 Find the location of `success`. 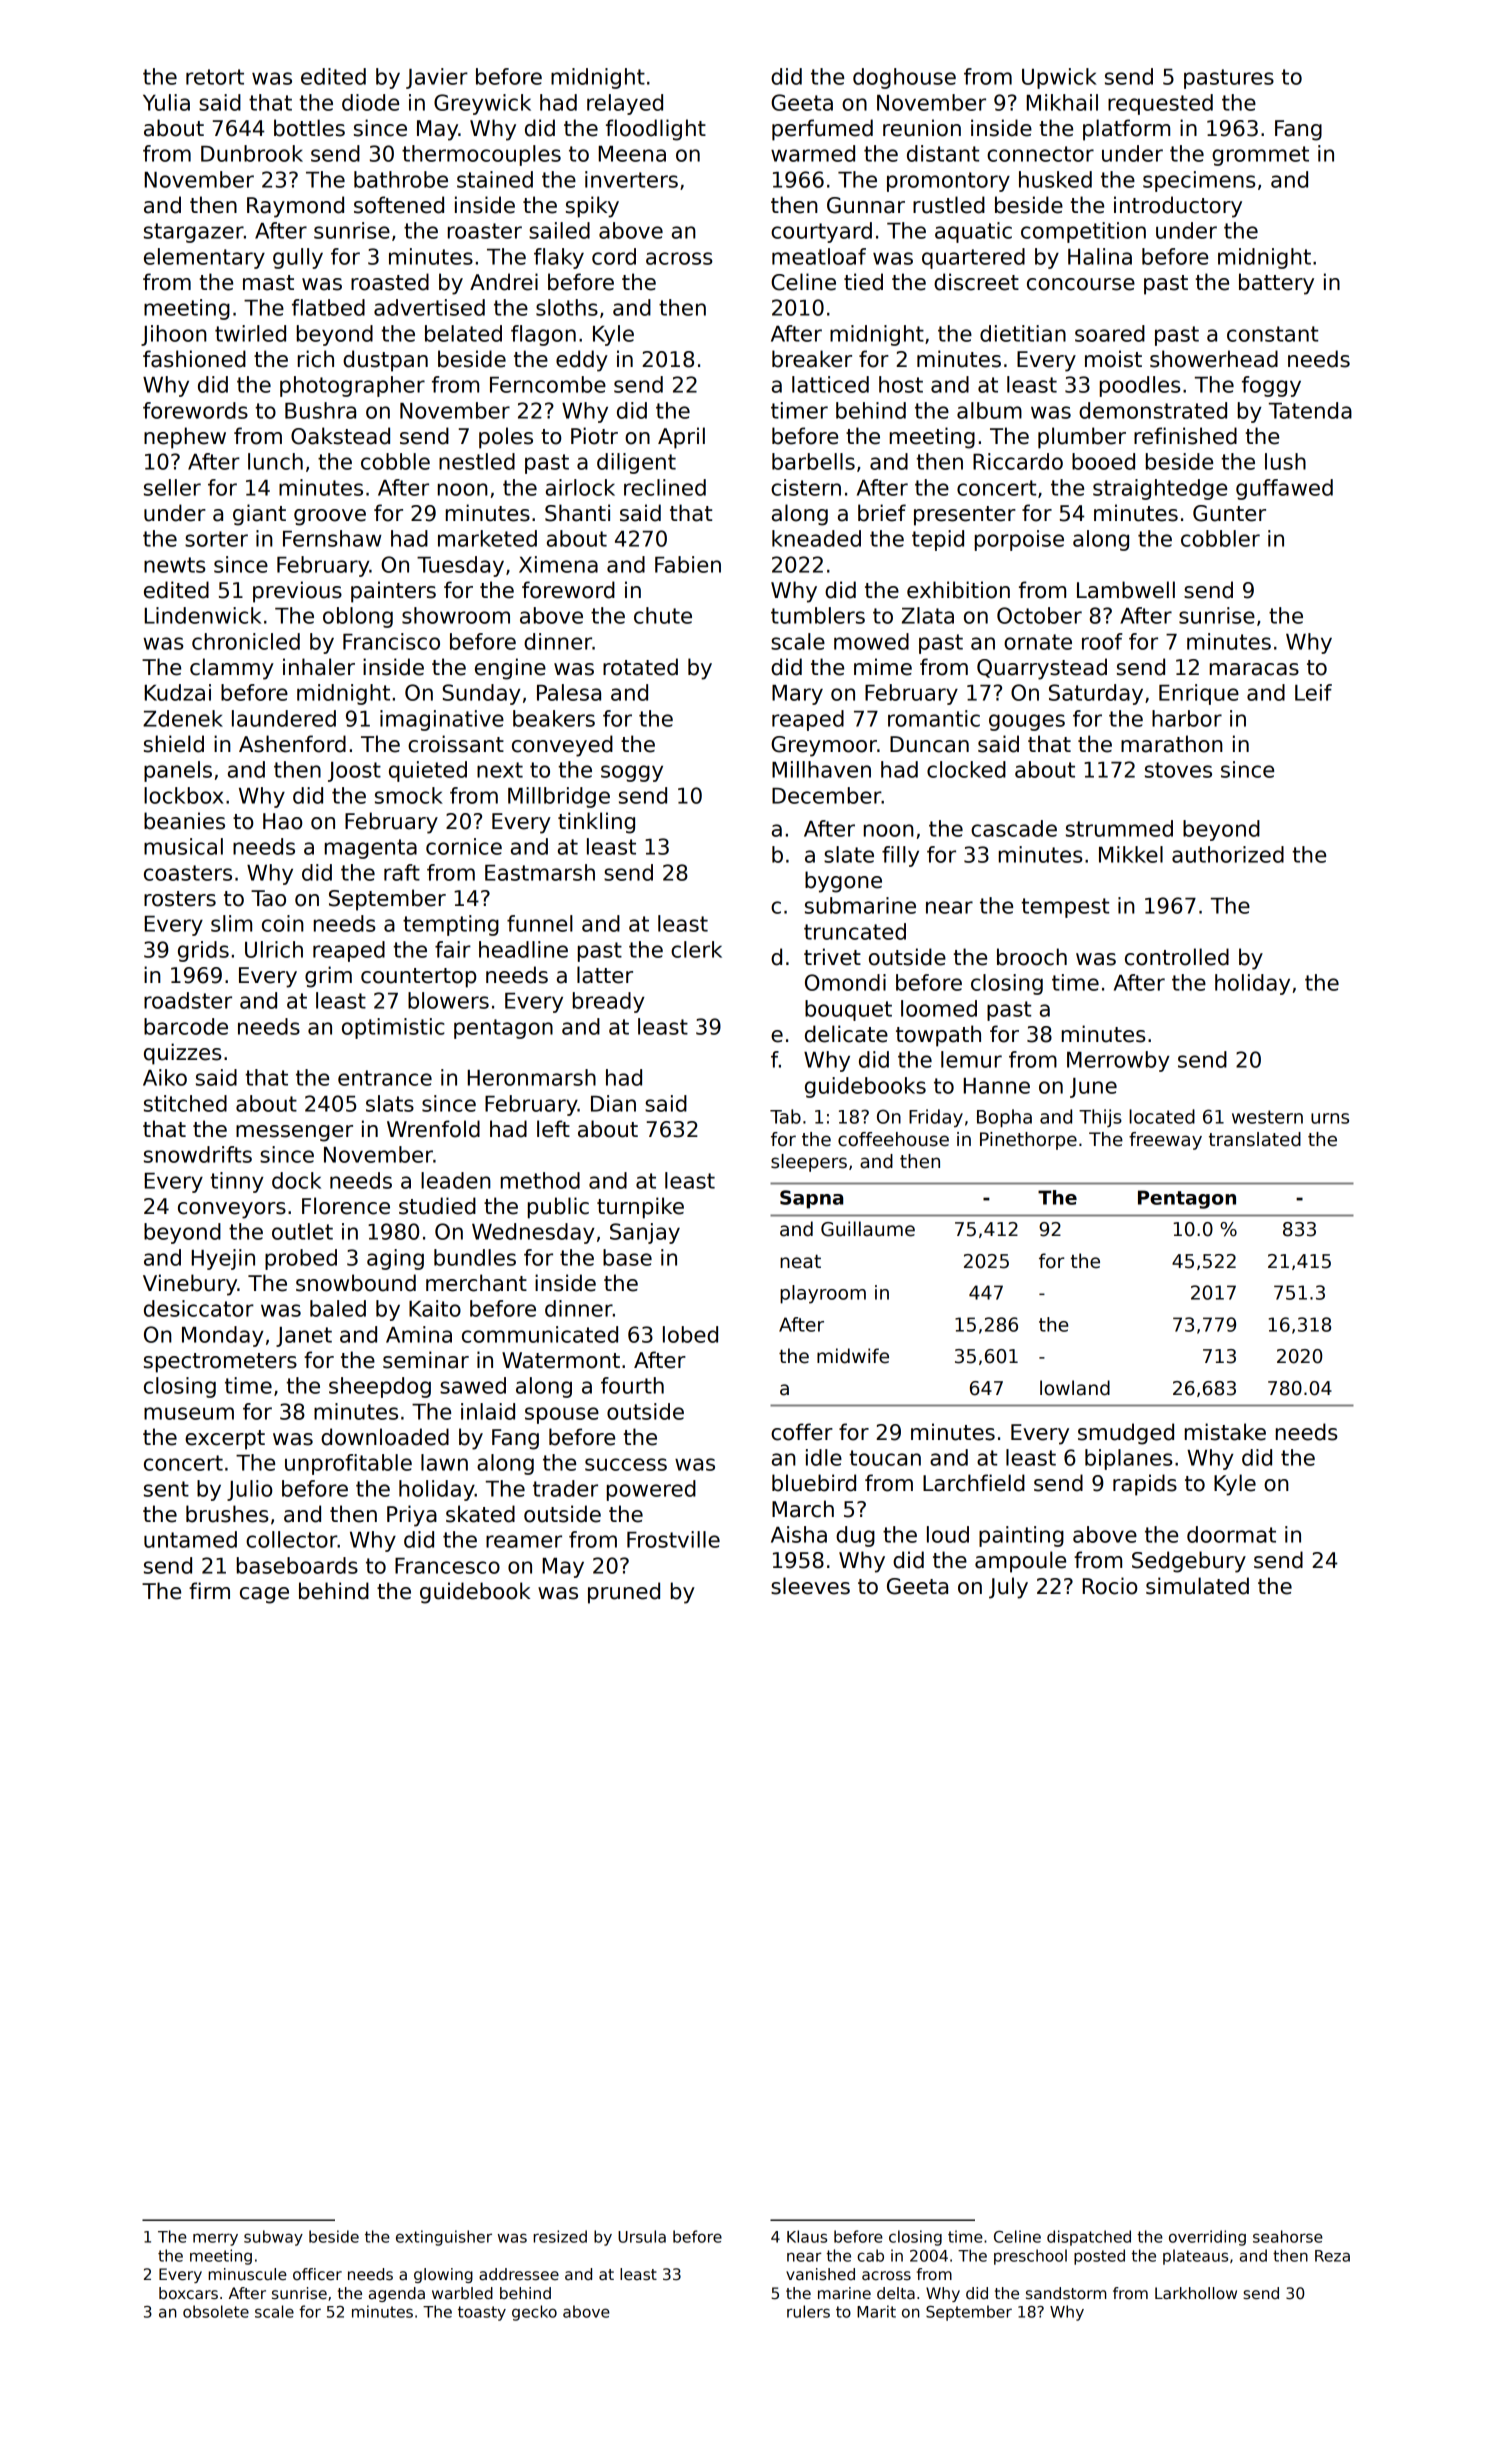

success is located at coordinates (626, 1464).
